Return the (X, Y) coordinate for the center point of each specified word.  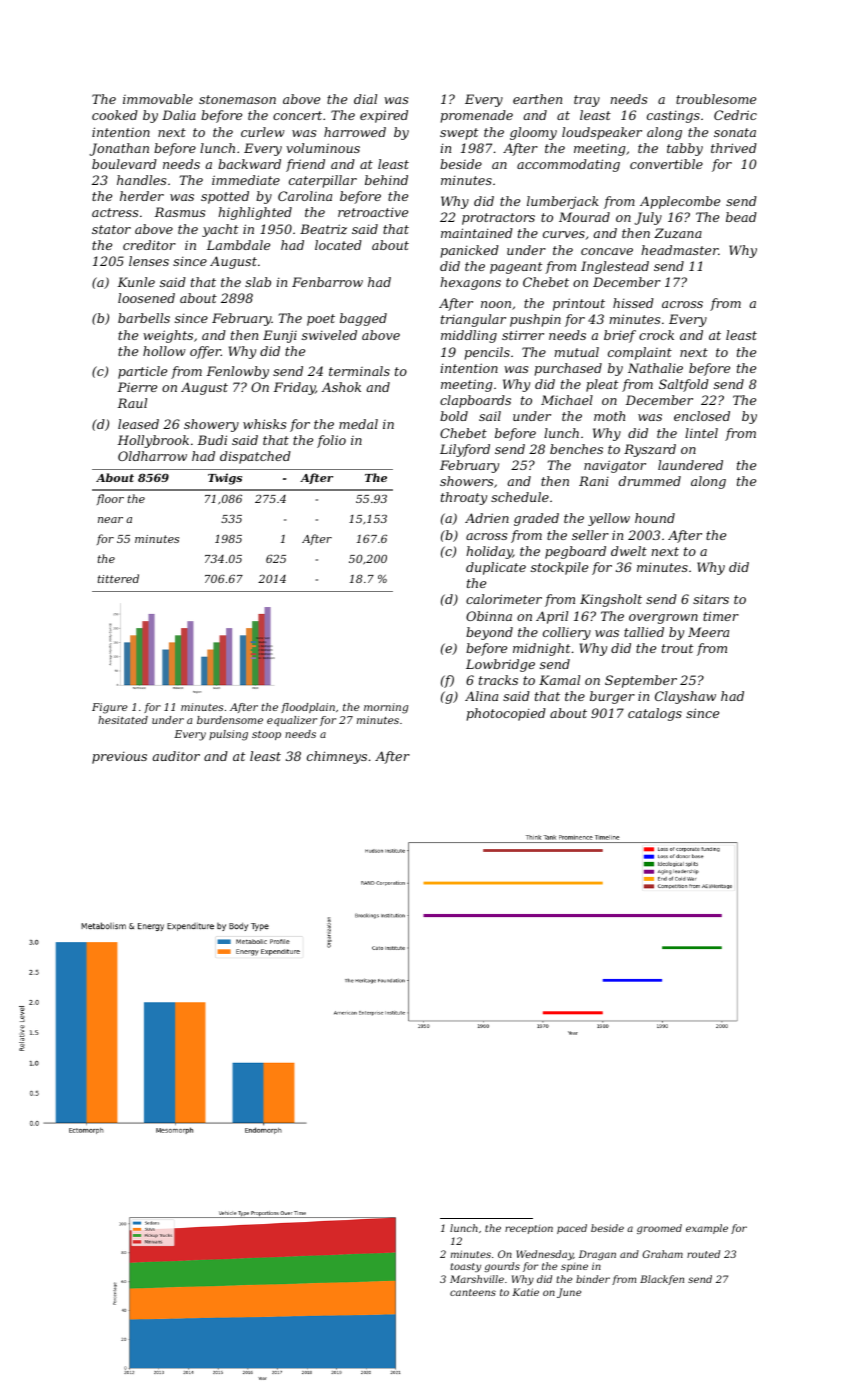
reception (529, 1229)
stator (111, 229)
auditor (176, 756)
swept (459, 134)
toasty (465, 1267)
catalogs (655, 714)
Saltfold (684, 385)
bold (454, 416)
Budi (212, 440)
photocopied (506, 714)
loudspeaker (602, 133)
